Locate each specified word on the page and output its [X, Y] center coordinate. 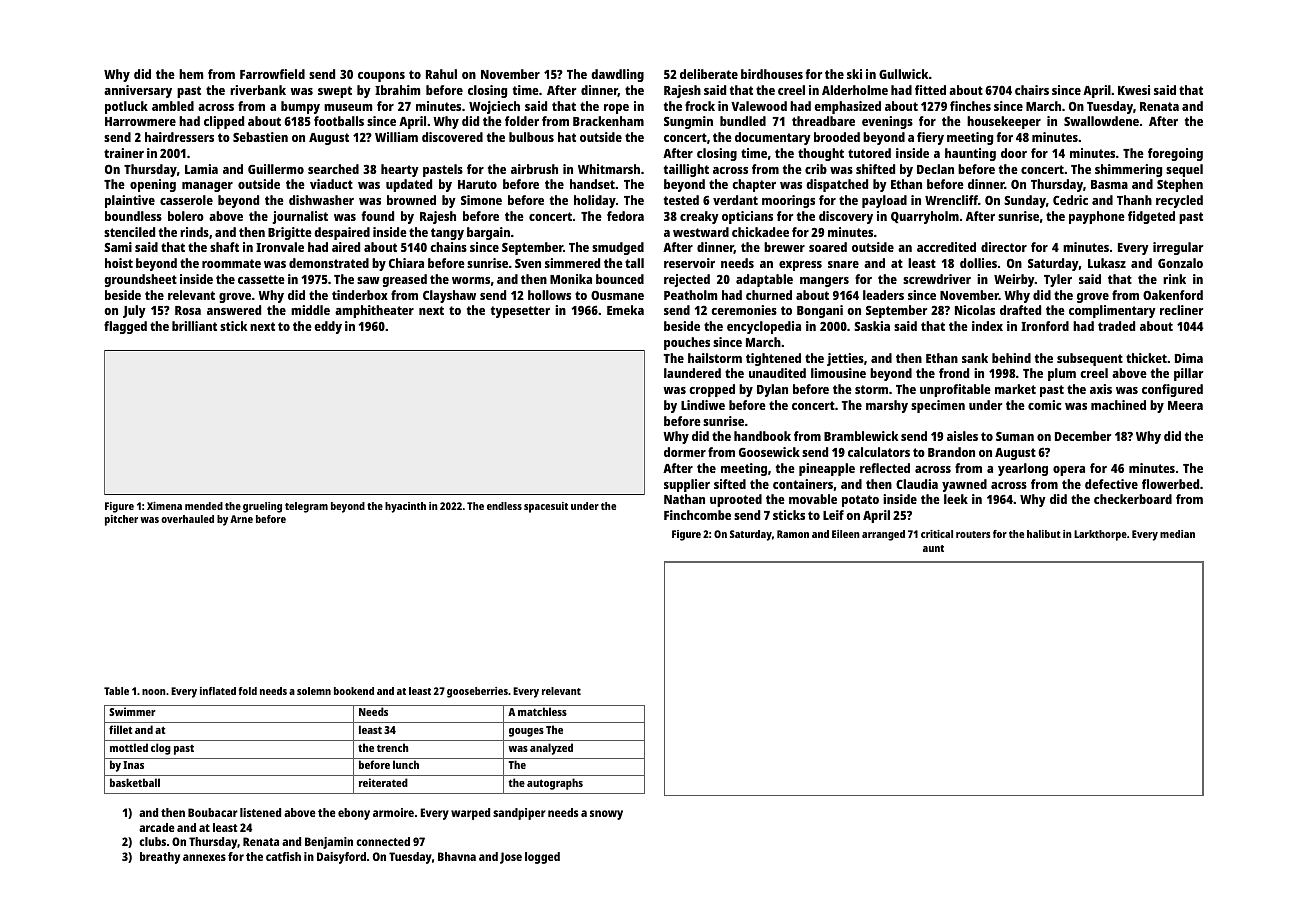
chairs [1032, 90]
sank [975, 358]
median [1177, 534]
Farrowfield [272, 74]
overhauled [187, 519]
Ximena [164, 506]
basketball [135, 782]
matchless [542, 711]
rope [616, 109]
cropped [712, 390]
